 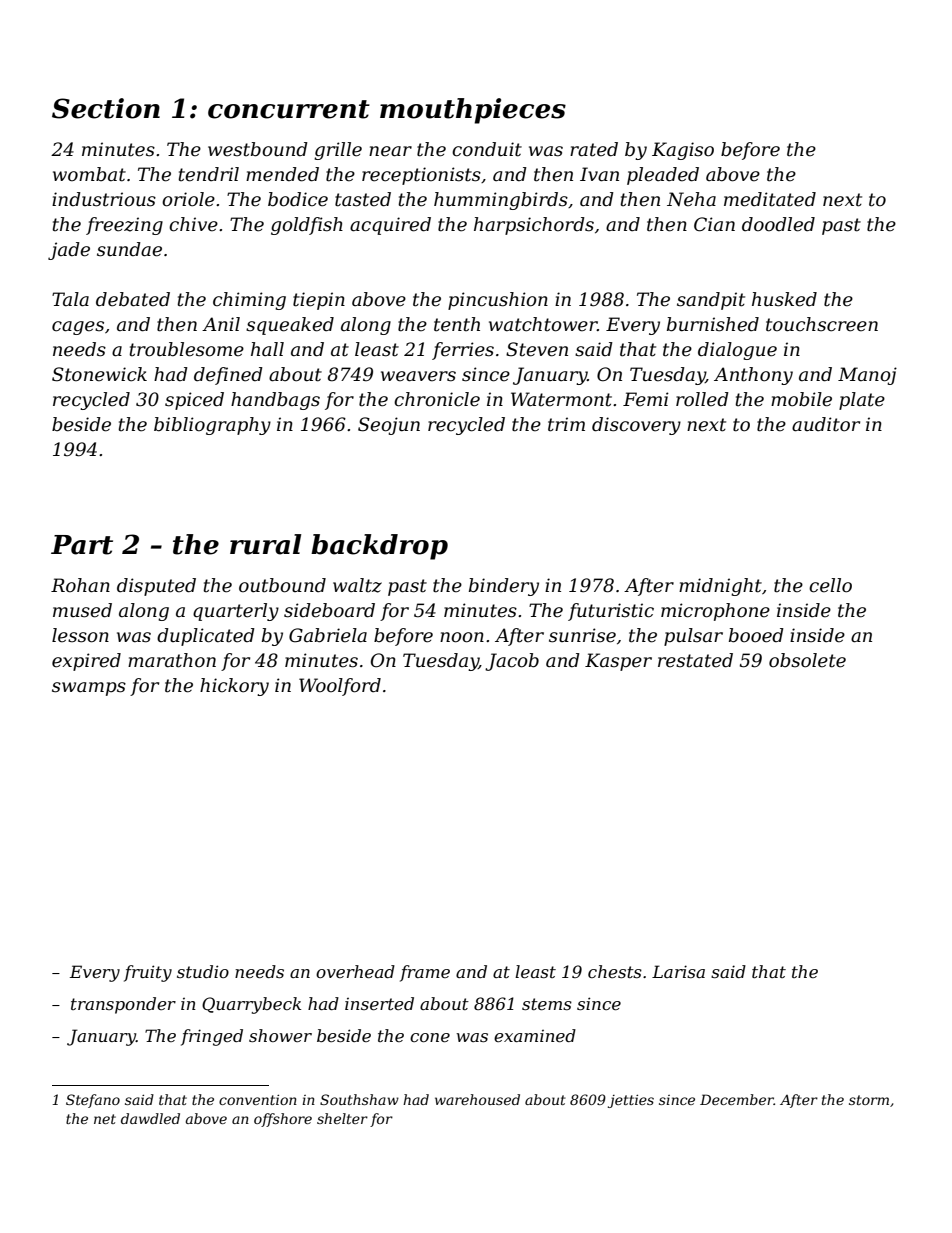 I want to click on concurrent, so click(x=289, y=109).
